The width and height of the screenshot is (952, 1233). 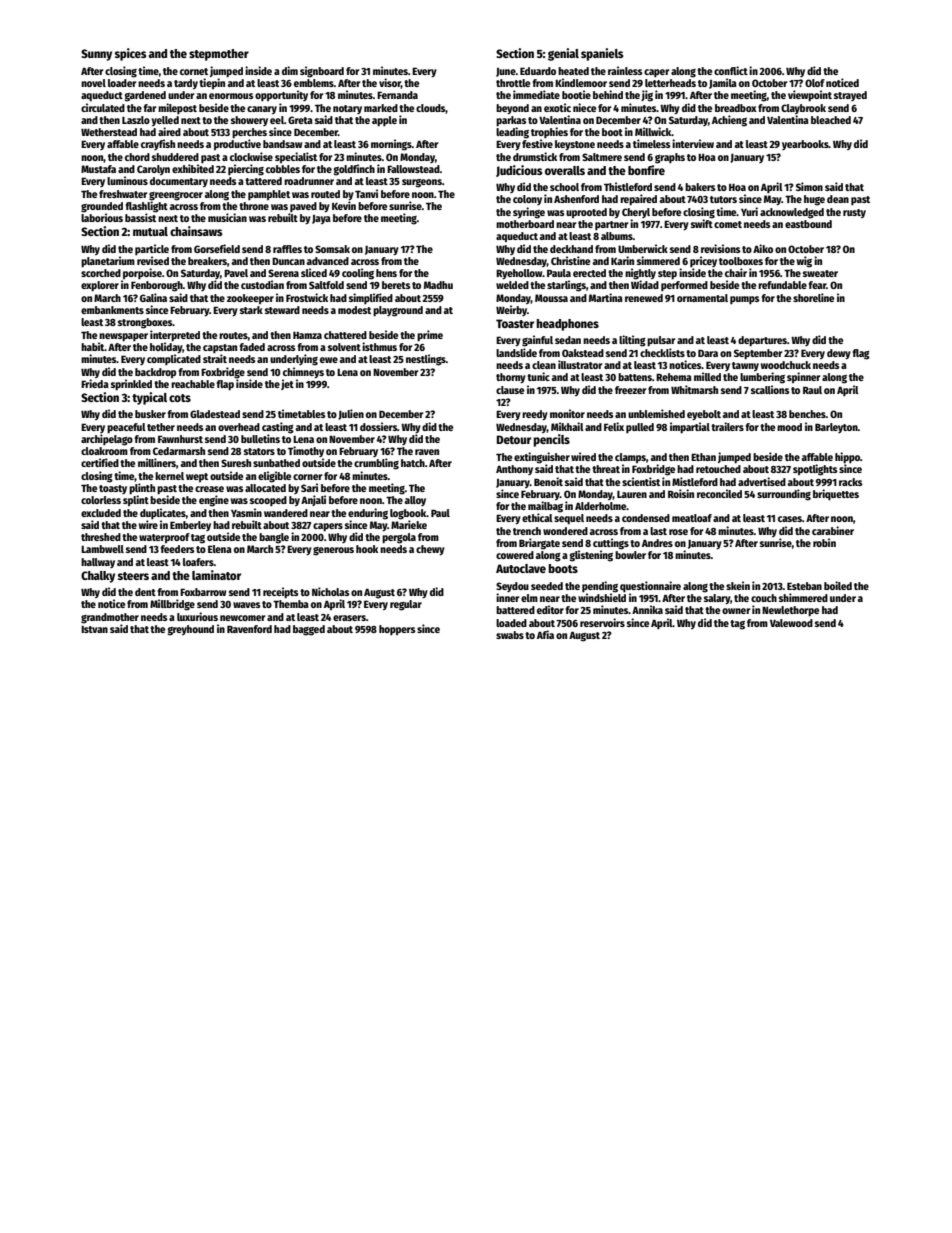 I want to click on Thistleford, so click(x=628, y=186).
